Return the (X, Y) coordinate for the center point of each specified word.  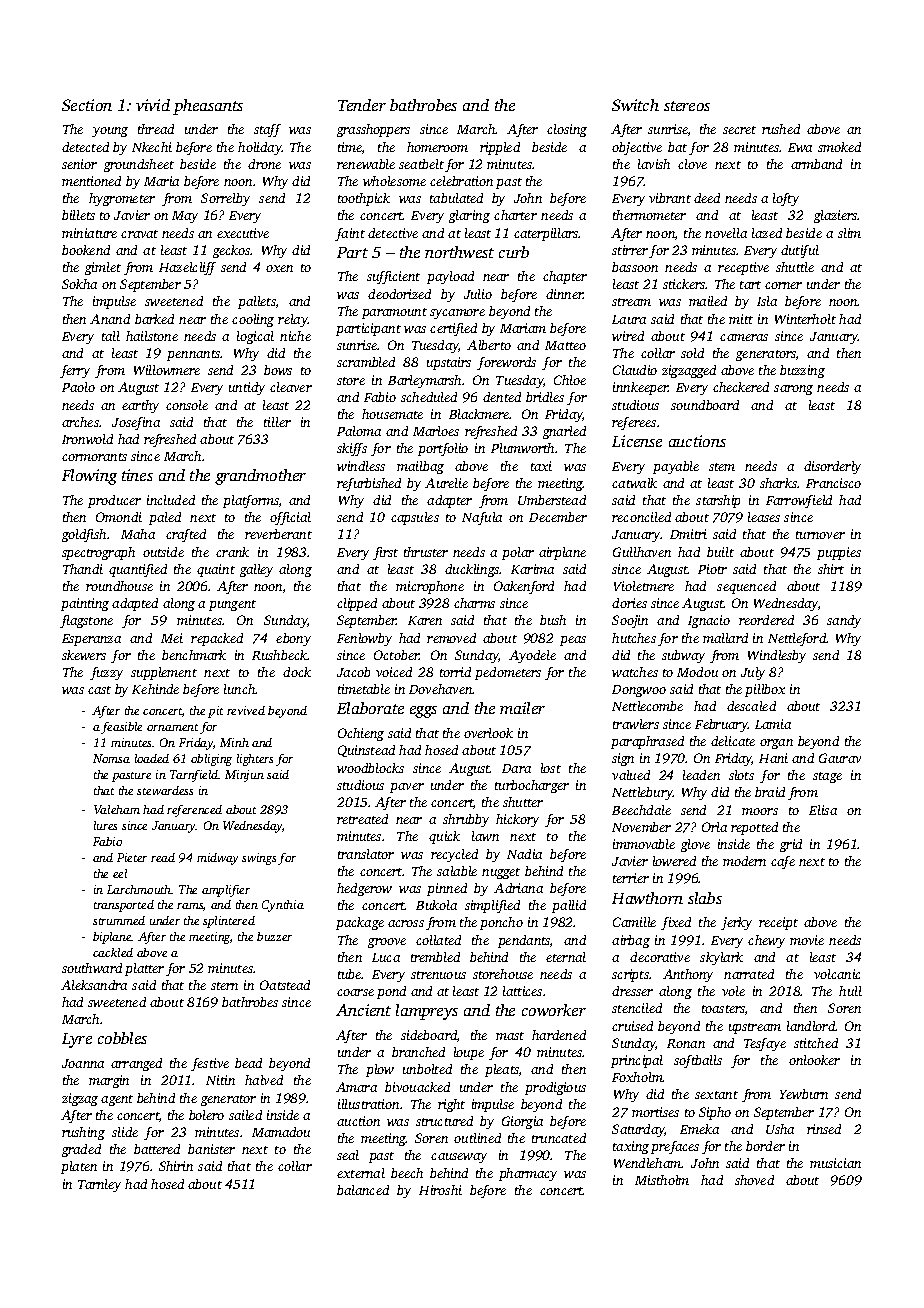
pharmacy (528, 1174)
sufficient (393, 277)
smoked (839, 147)
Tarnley (99, 1185)
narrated (749, 974)
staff (267, 130)
